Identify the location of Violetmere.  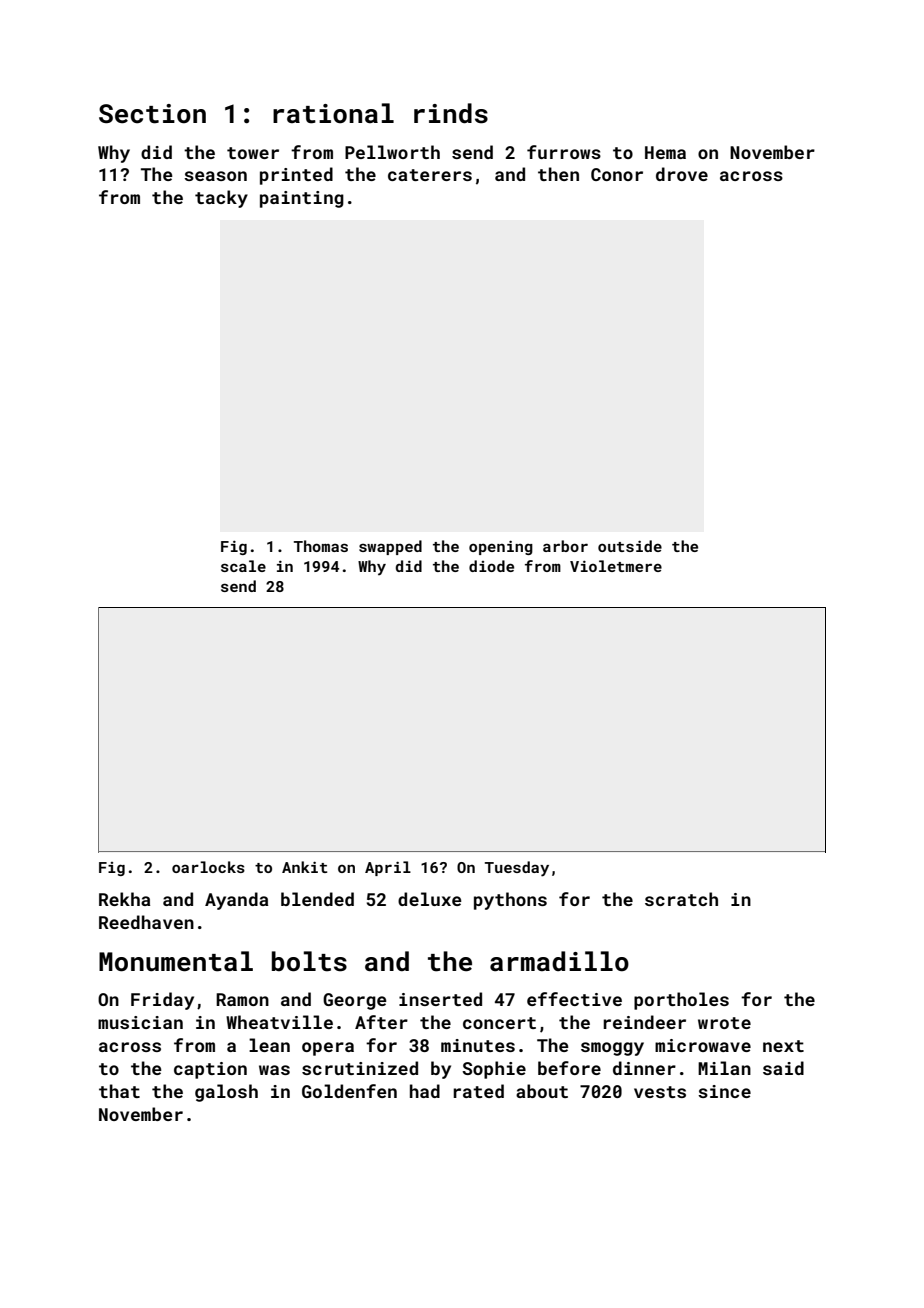
(616, 566).
